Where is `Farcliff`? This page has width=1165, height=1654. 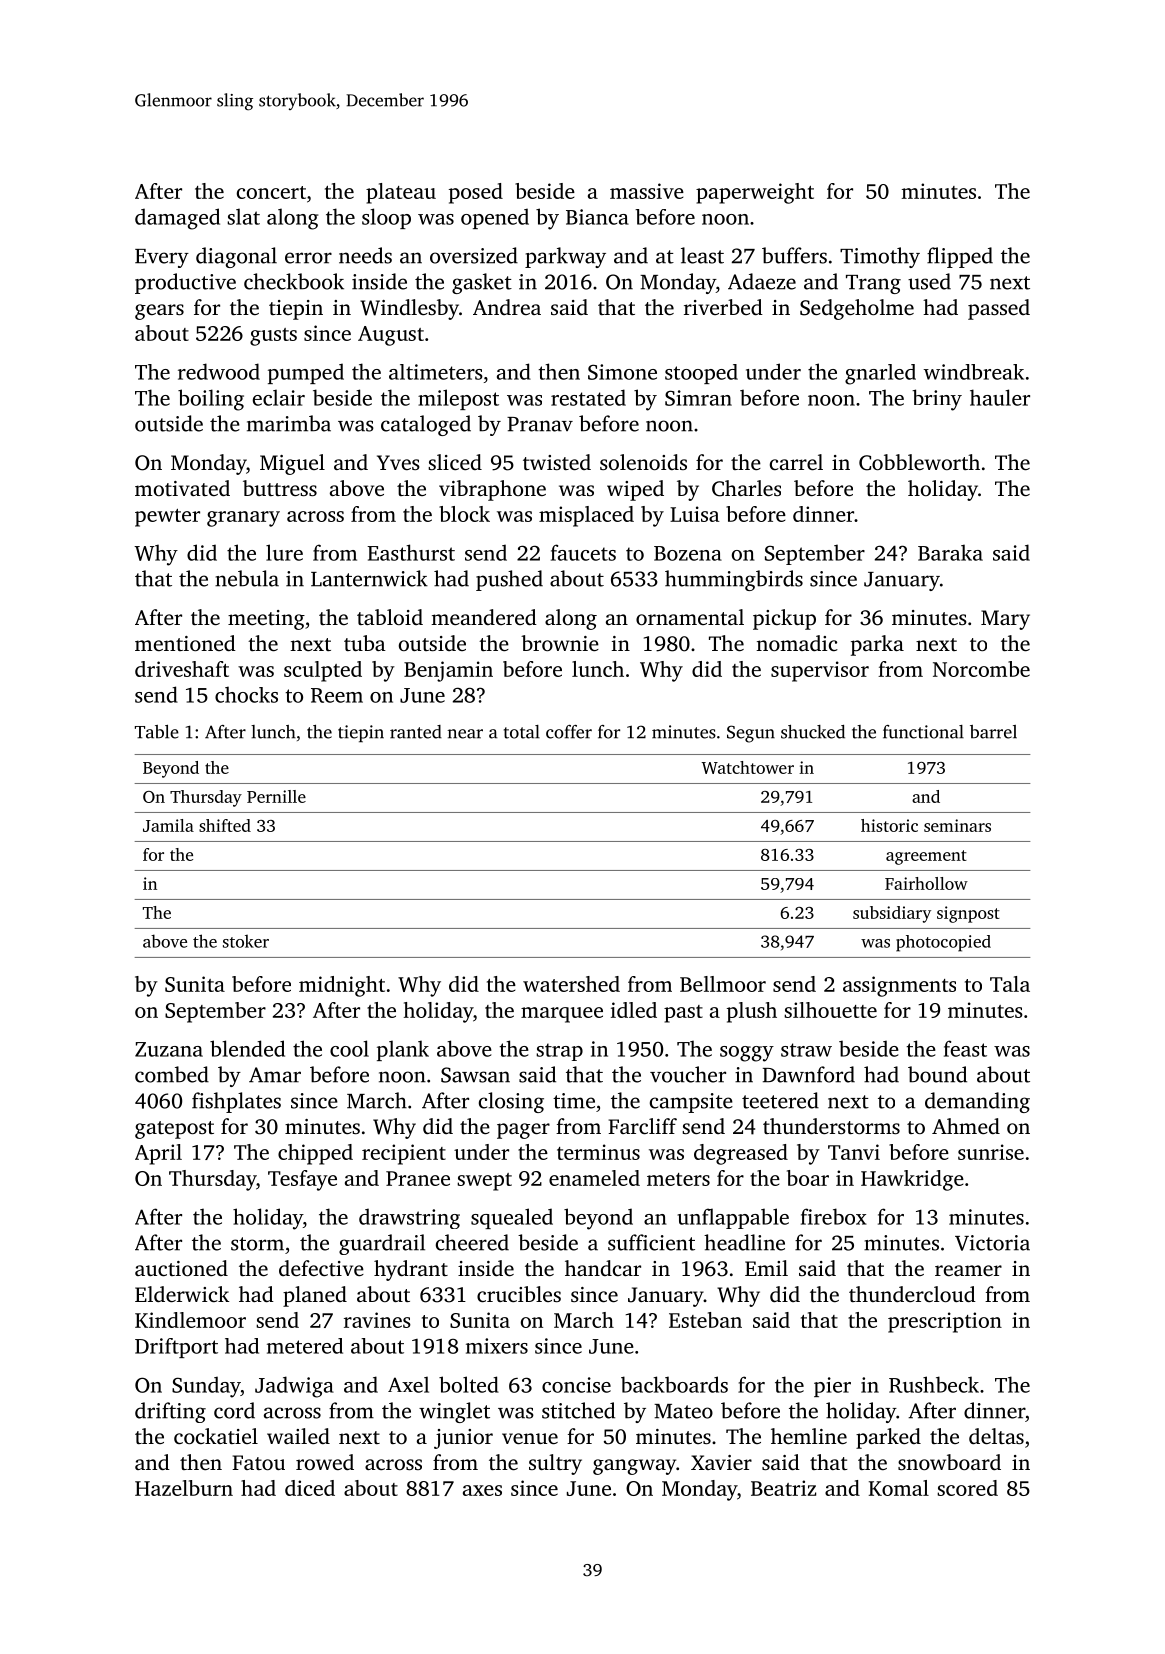
Farcliff is located at coordinates (642, 1126).
